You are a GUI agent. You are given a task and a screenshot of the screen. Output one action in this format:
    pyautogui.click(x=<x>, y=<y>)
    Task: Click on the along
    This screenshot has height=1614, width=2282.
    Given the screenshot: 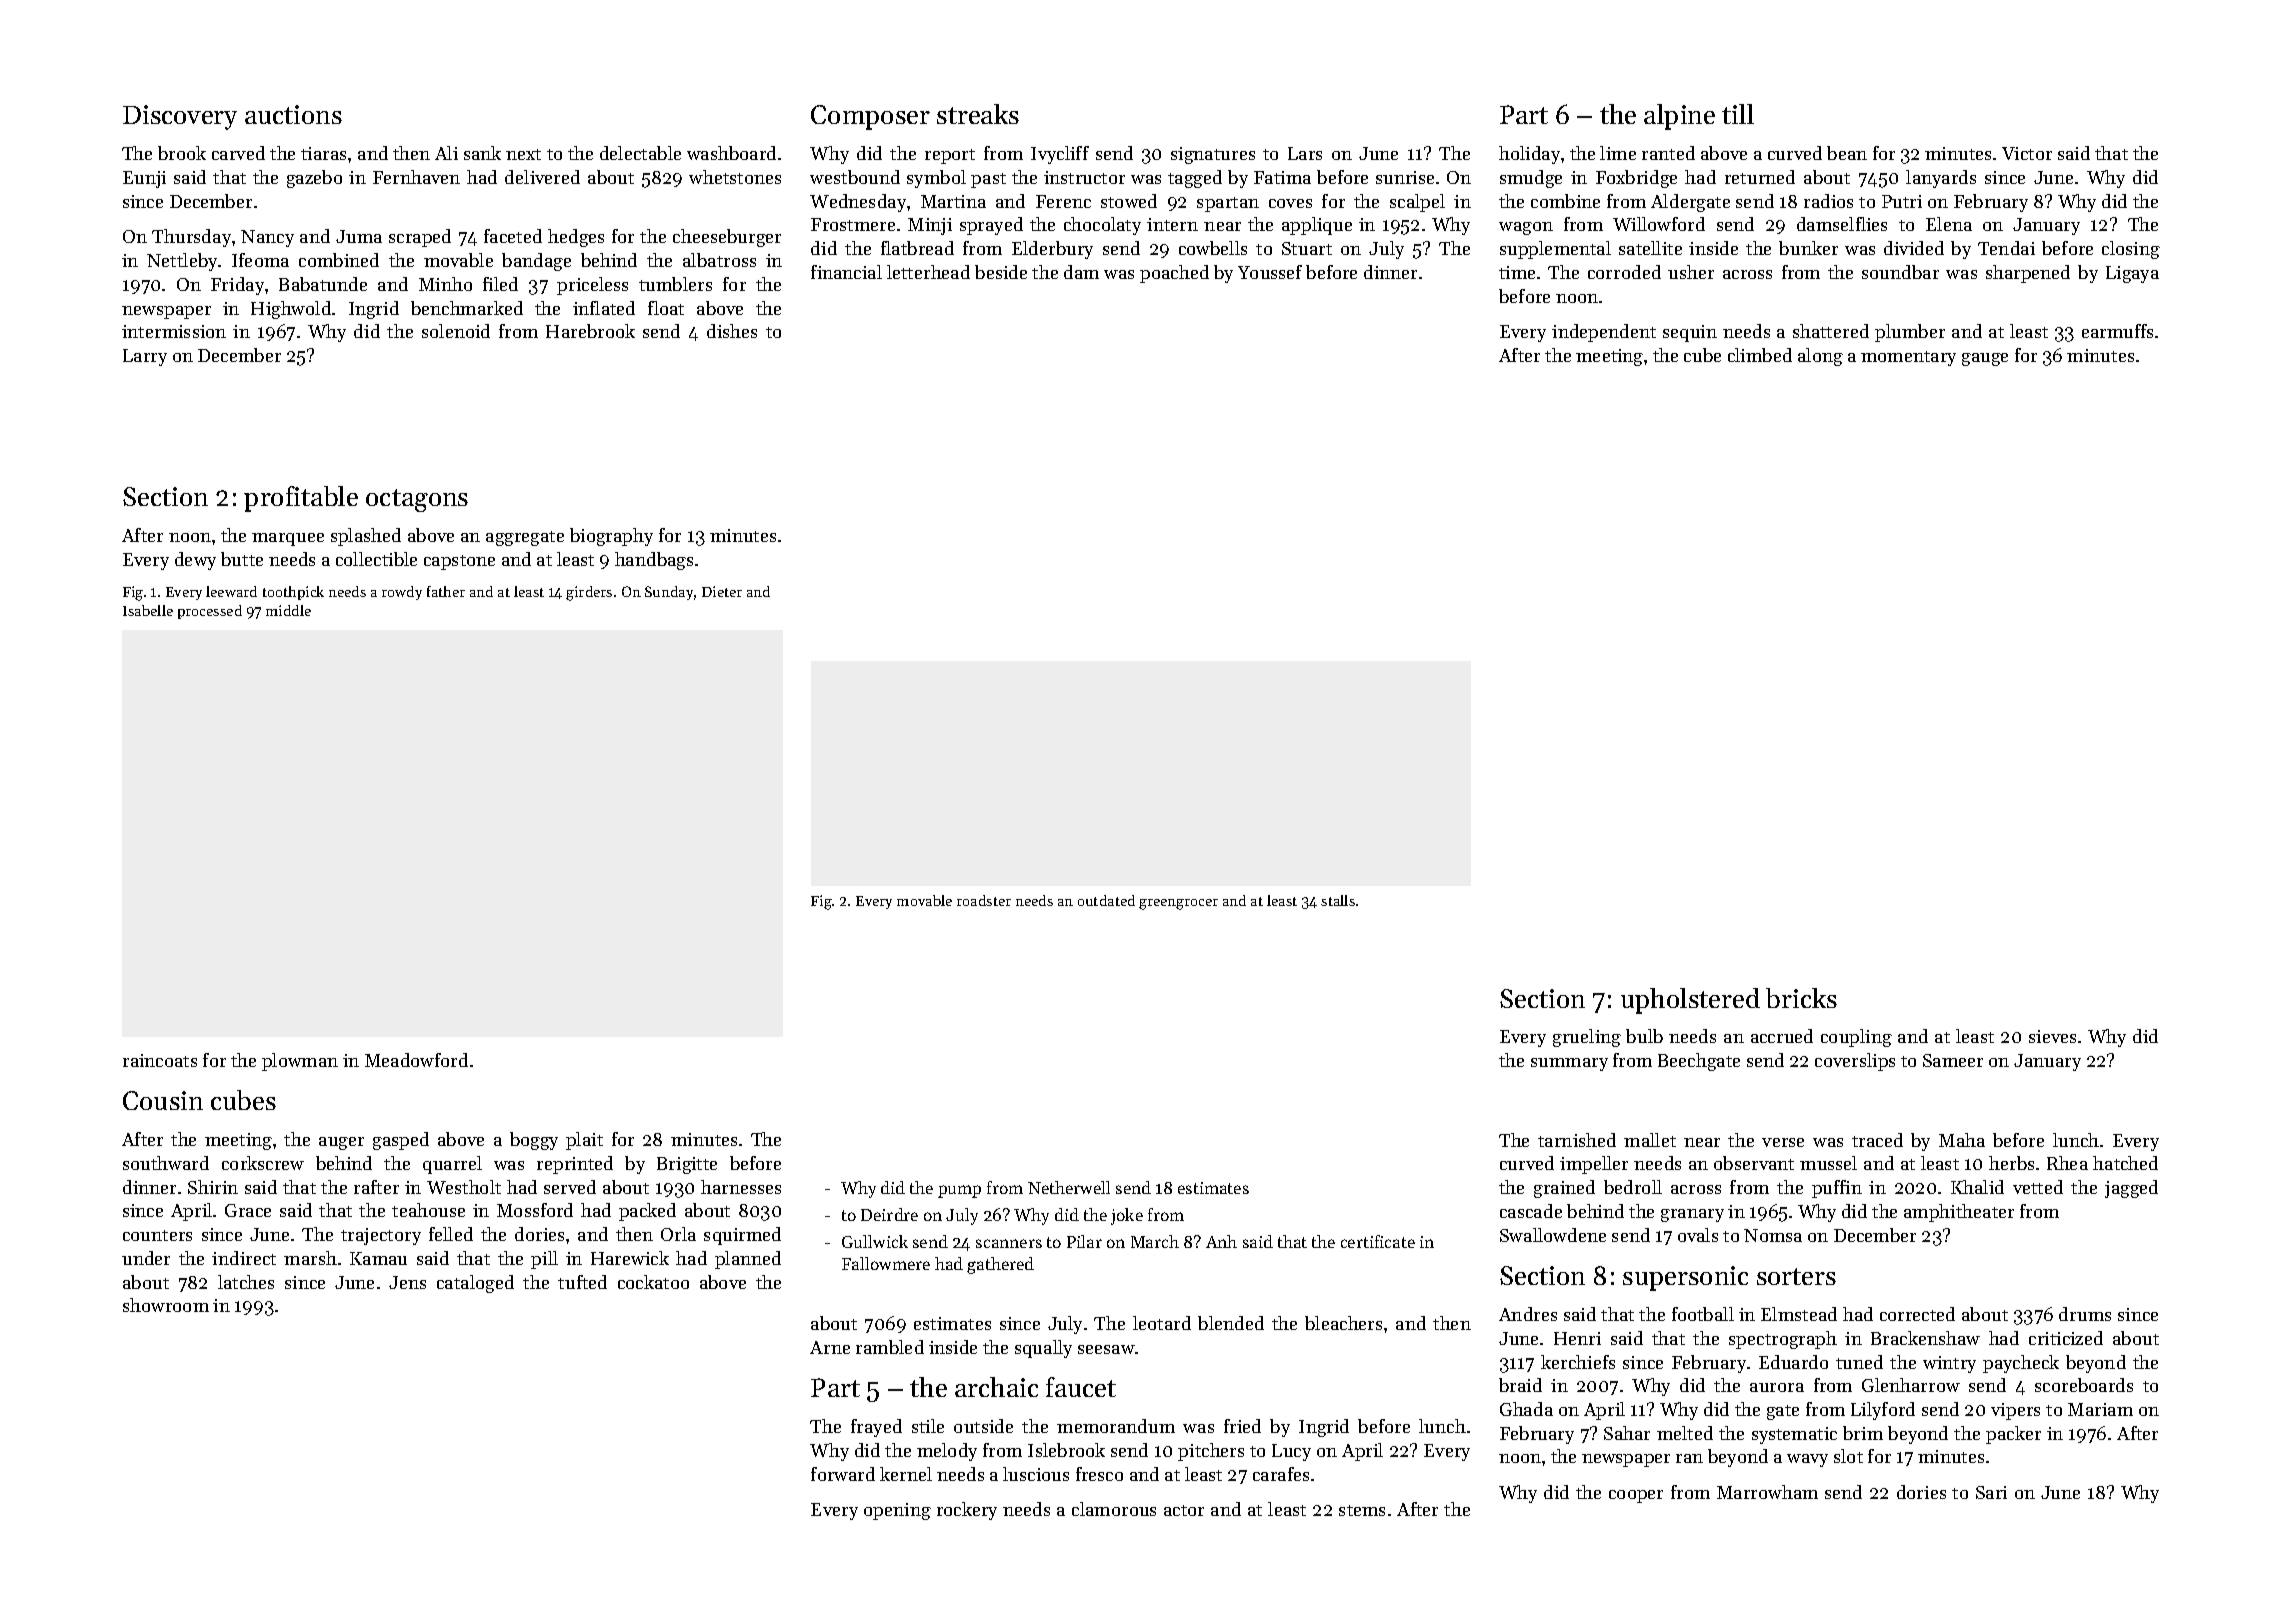 What is the action you would take?
    pyautogui.click(x=1820, y=357)
